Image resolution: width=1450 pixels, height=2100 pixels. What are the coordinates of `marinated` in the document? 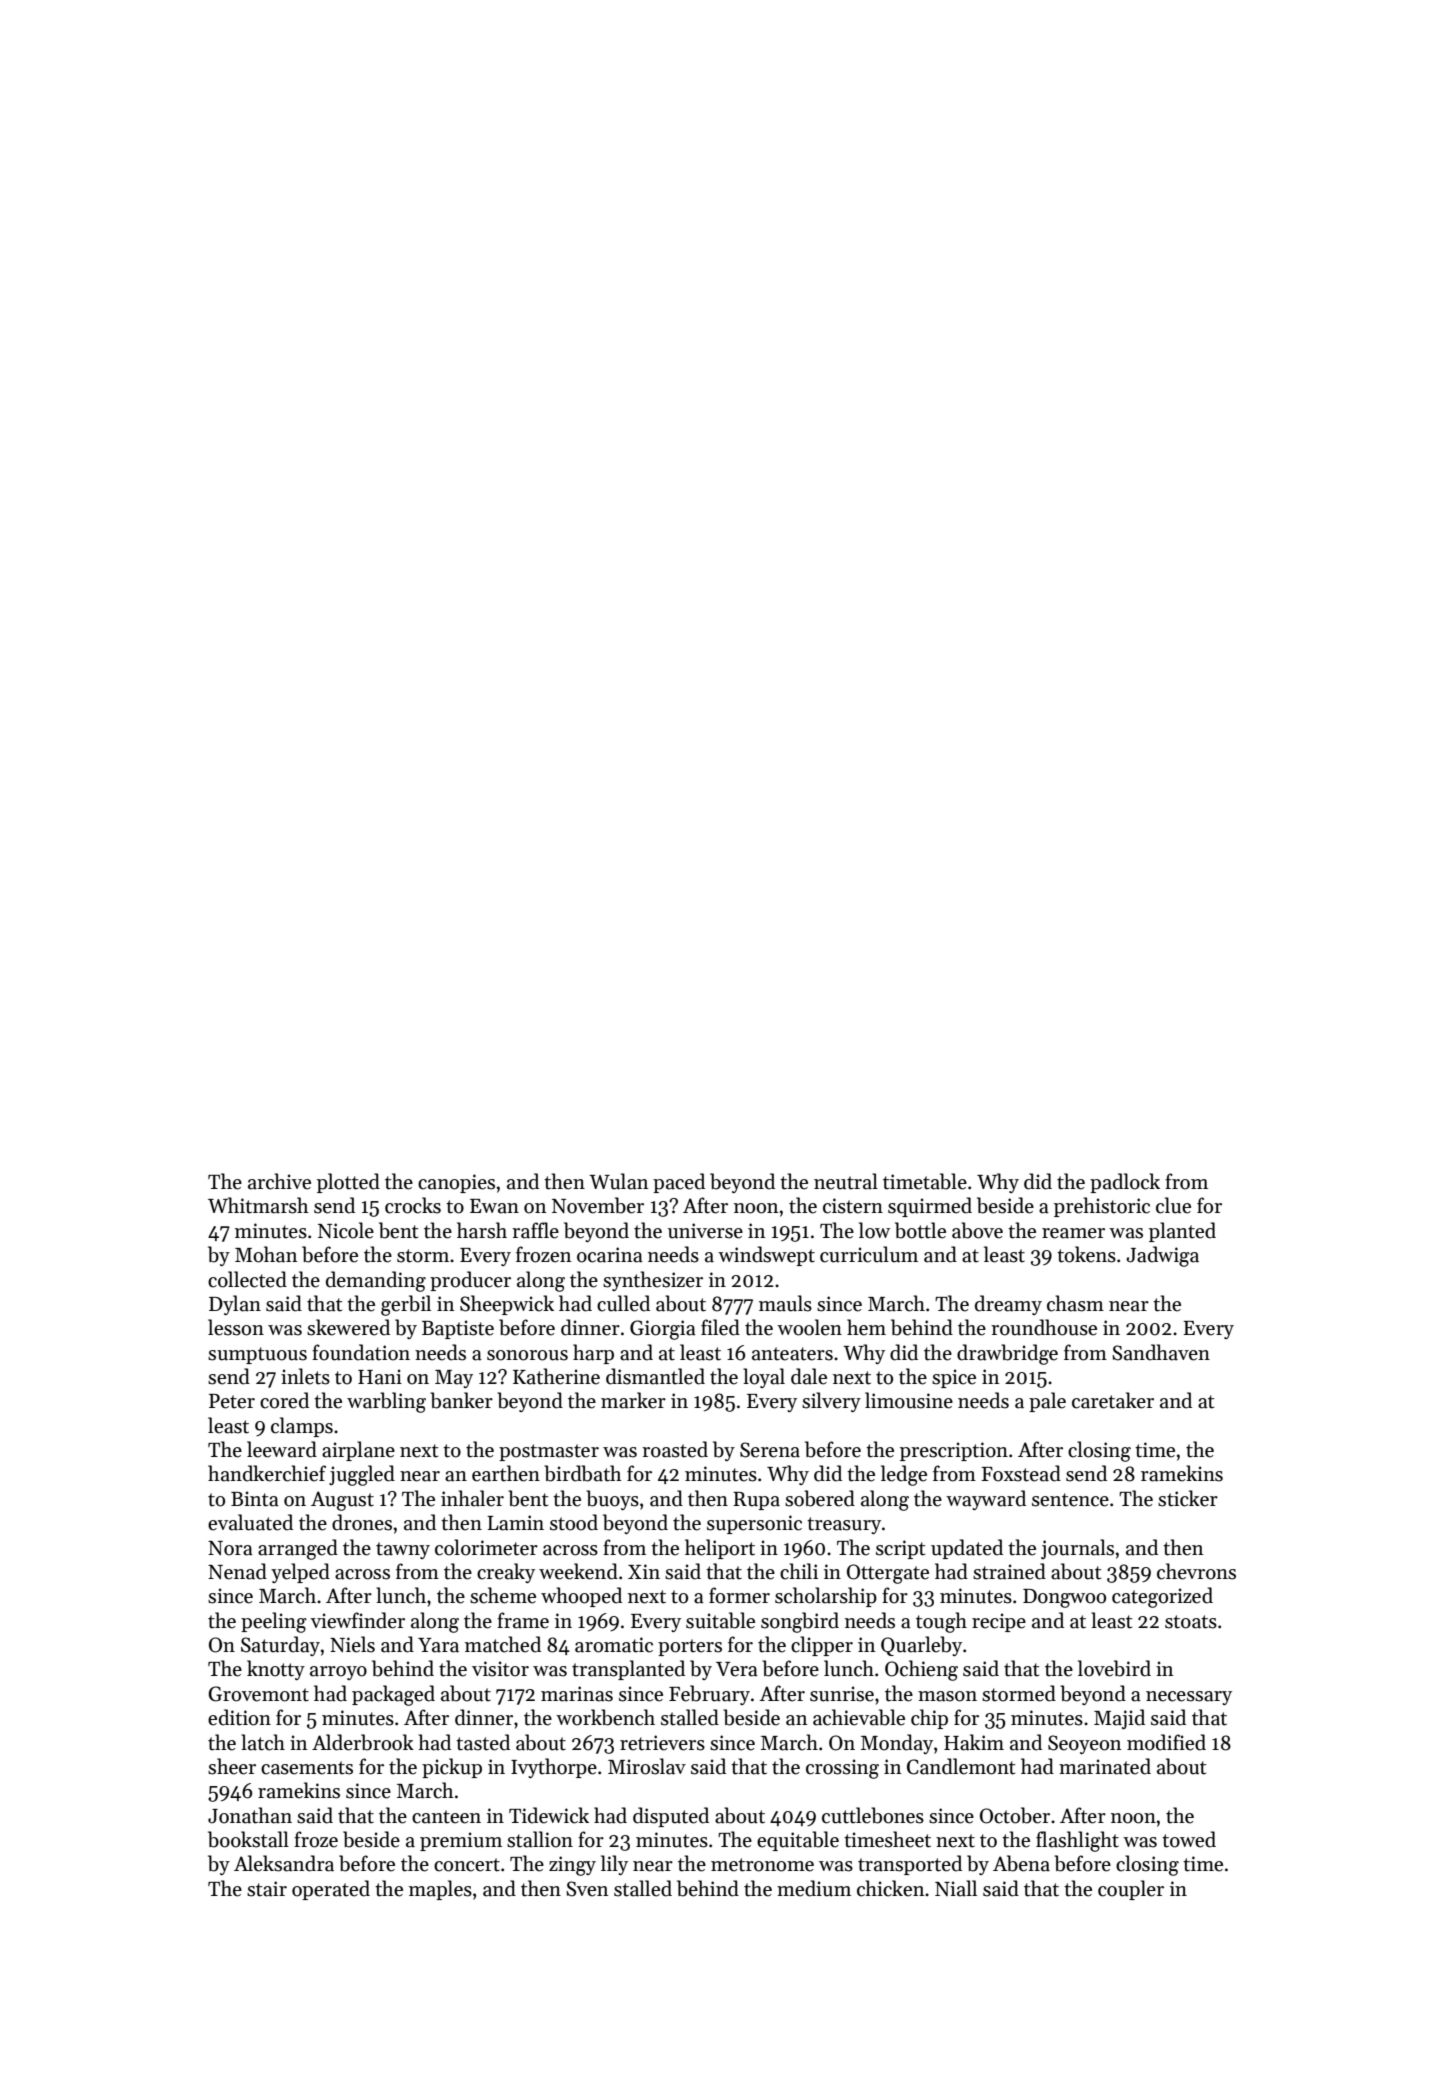 It's located at (1105, 1766).
